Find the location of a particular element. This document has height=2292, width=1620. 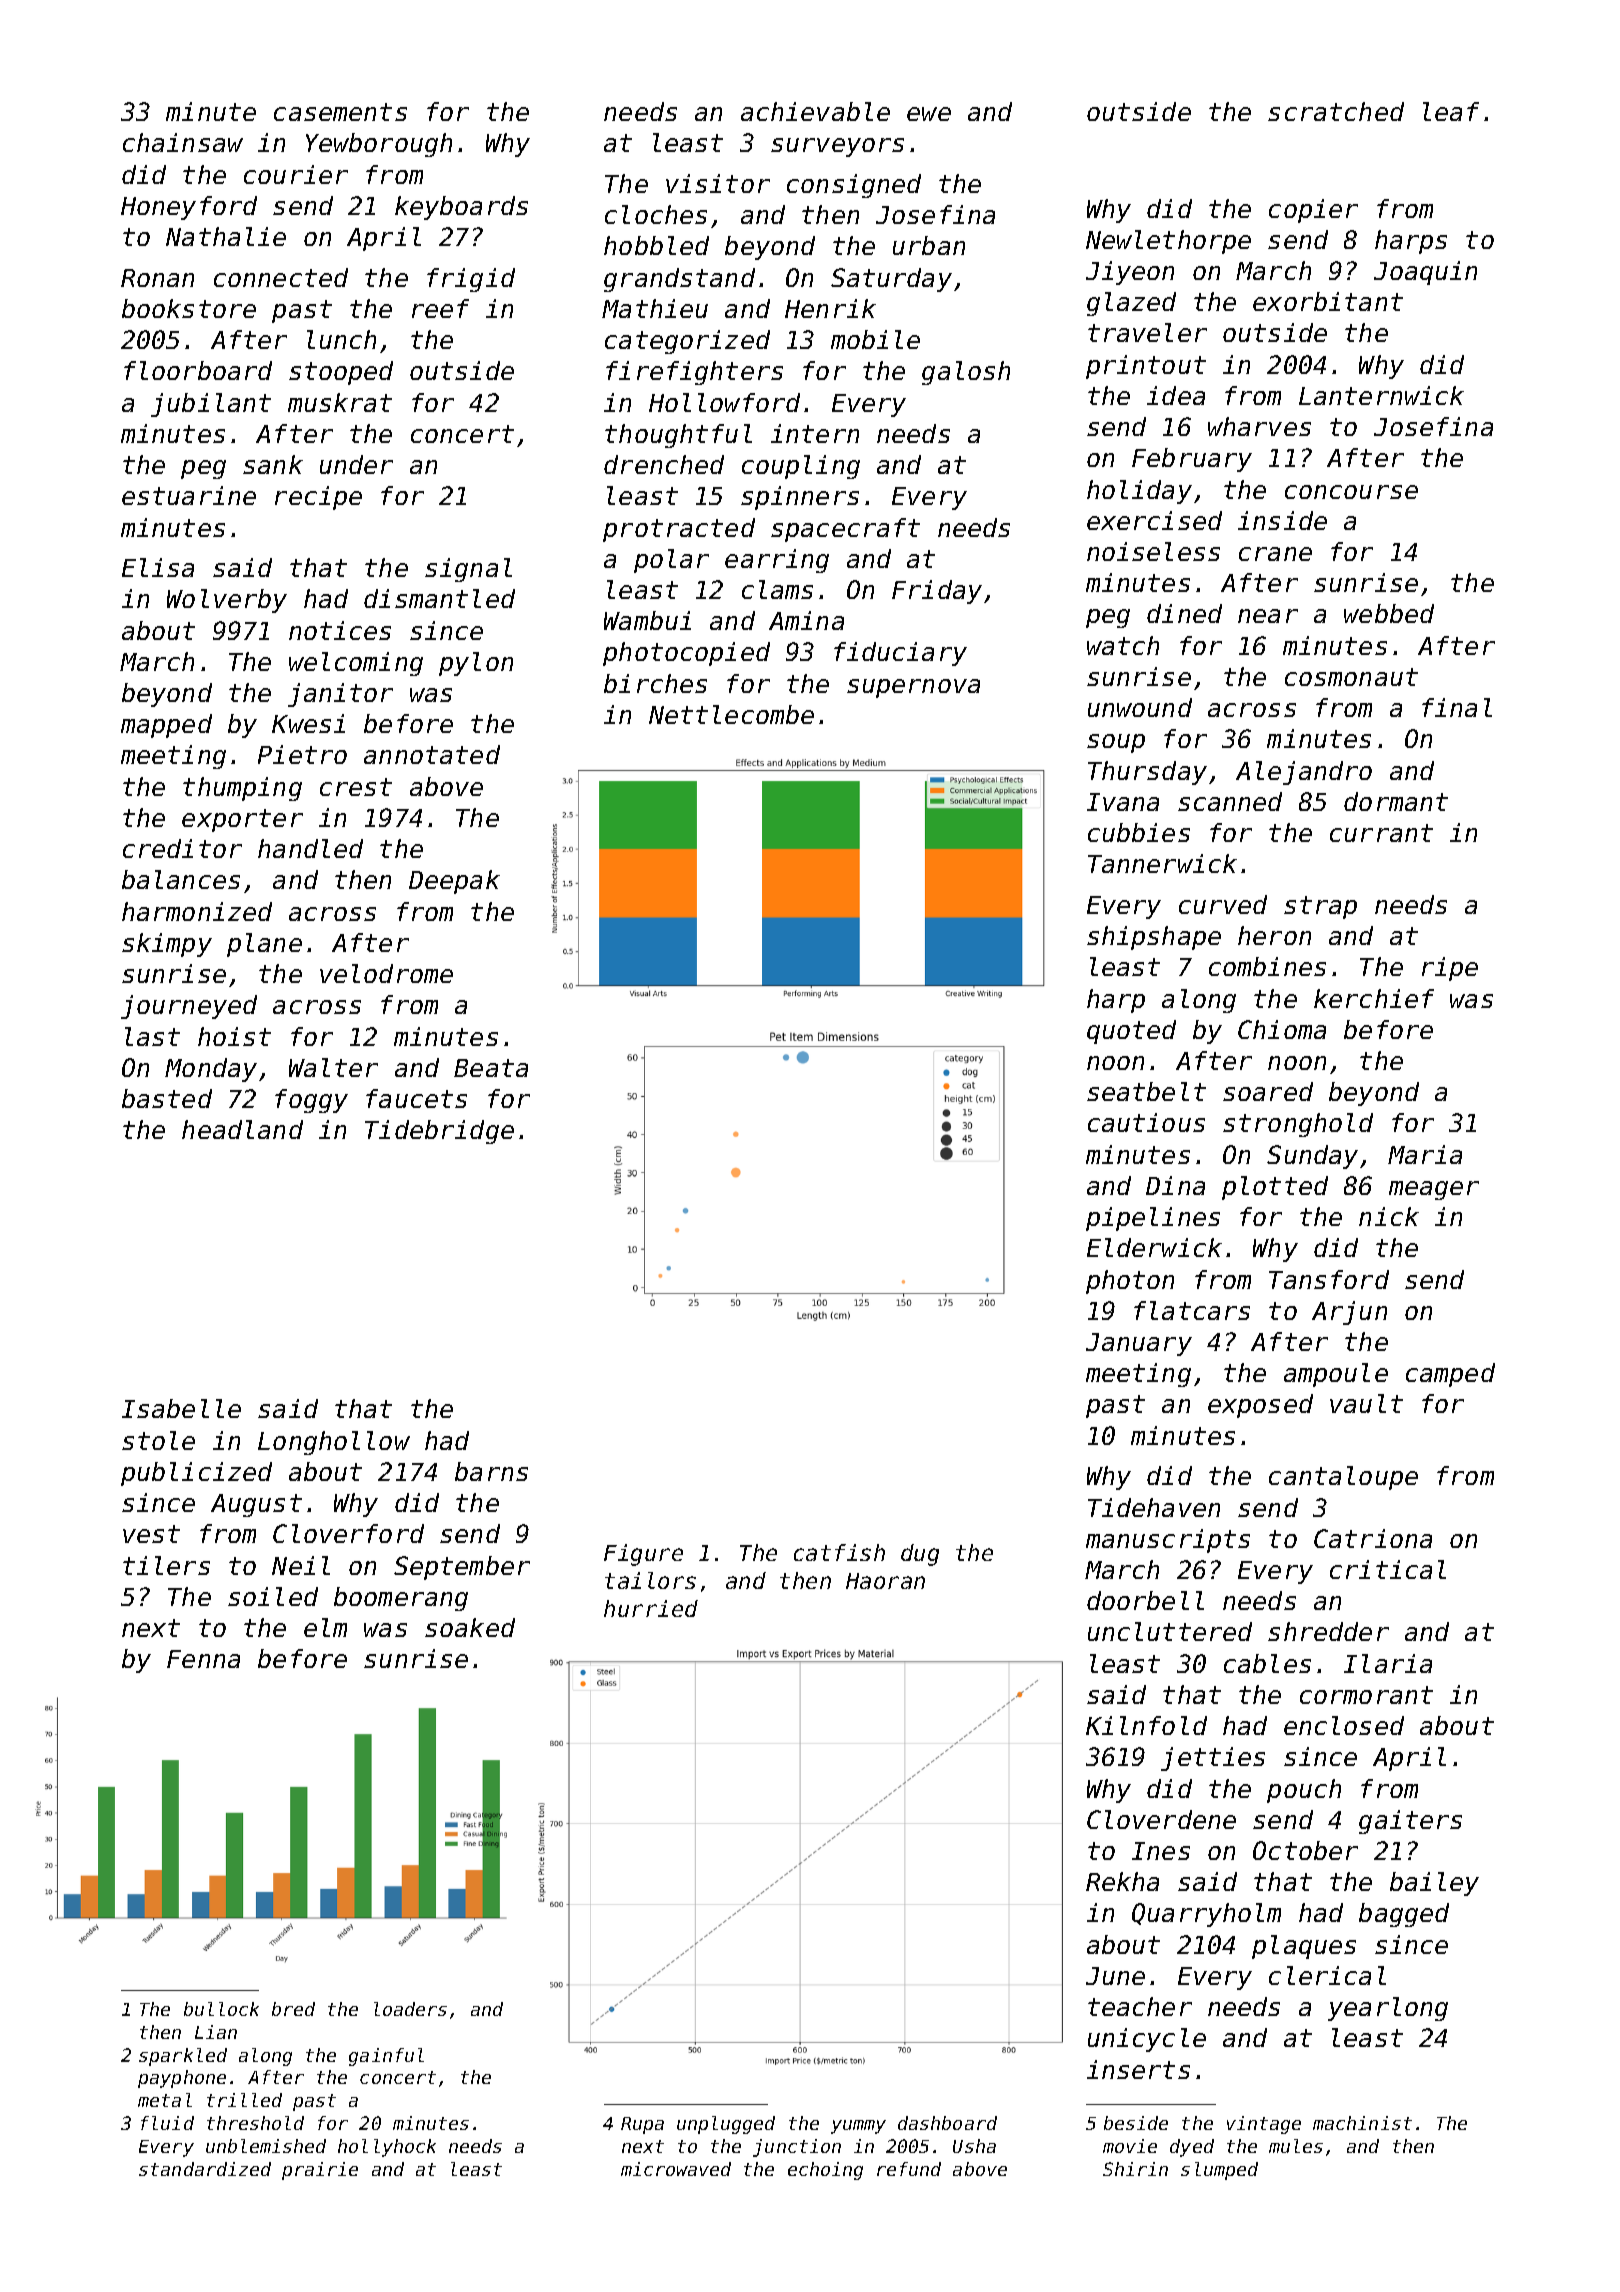

ewe is located at coordinates (929, 114).
